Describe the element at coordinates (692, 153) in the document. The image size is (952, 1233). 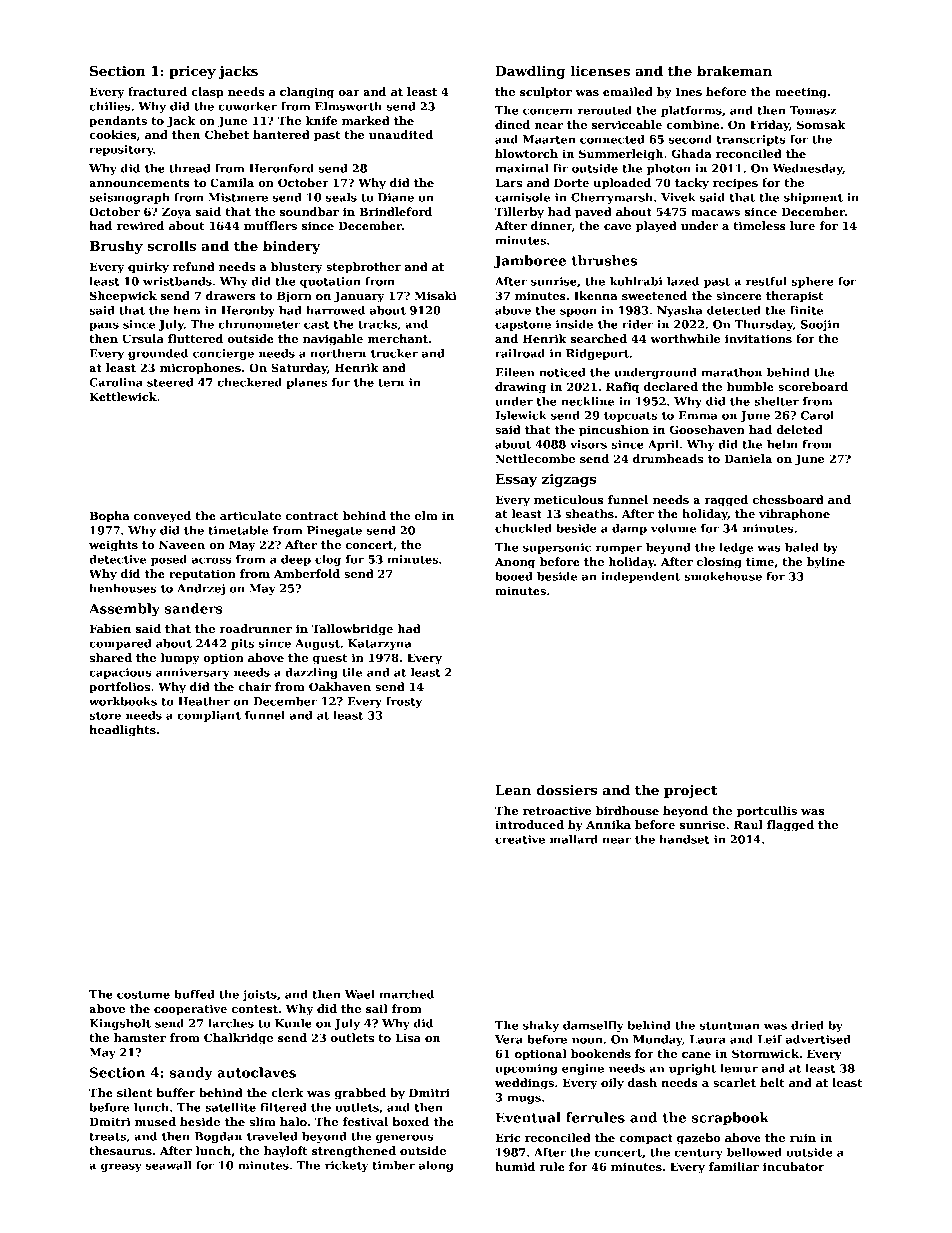
I see `Ghada` at that location.
